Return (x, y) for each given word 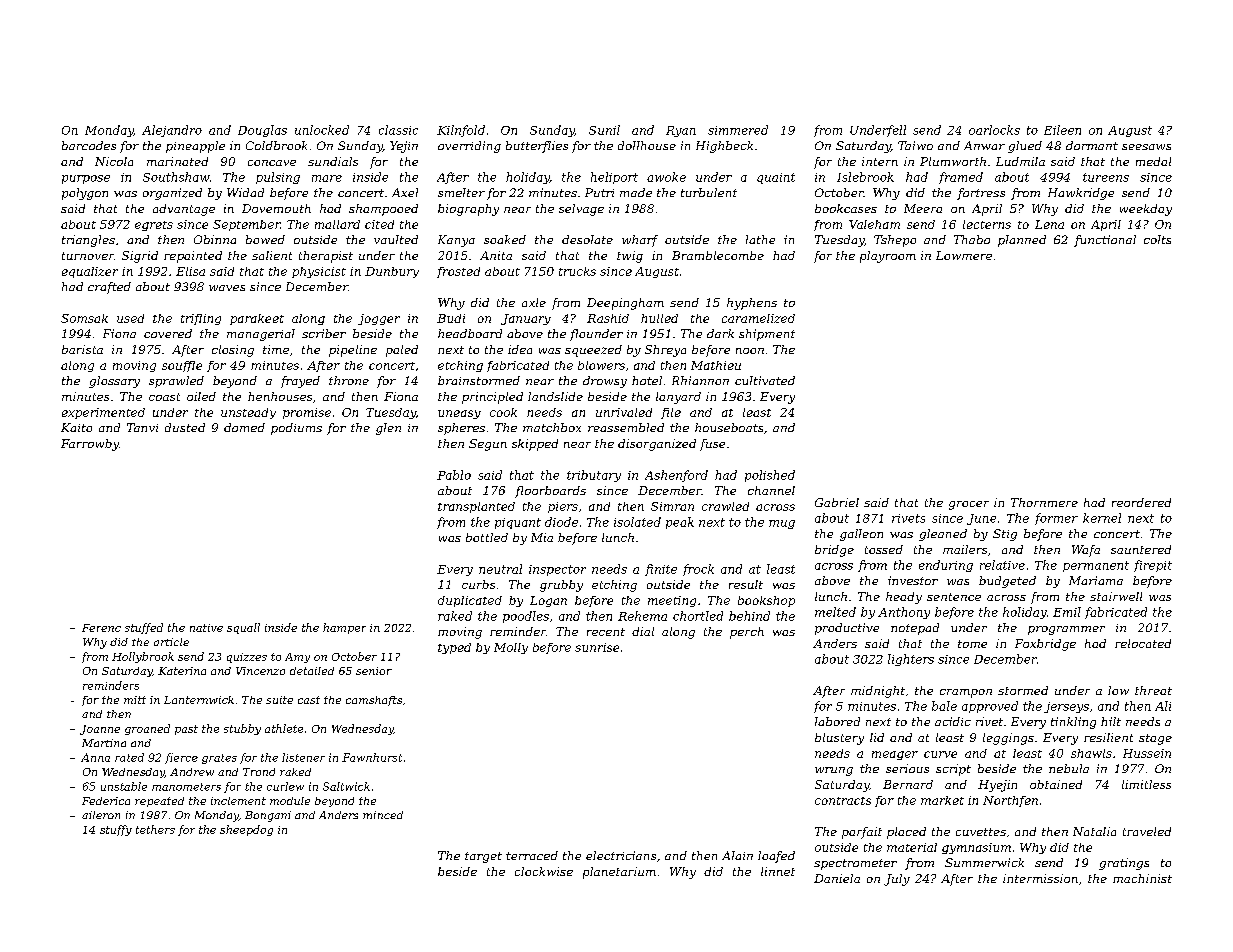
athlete (284, 728)
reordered (1141, 502)
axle (534, 302)
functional (1105, 241)
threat (1153, 690)
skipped (535, 445)
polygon (85, 194)
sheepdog (246, 830)
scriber (324, 333)
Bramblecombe (718, 255)
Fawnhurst (372, 757)
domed (244, 427)
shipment (767, 335)
